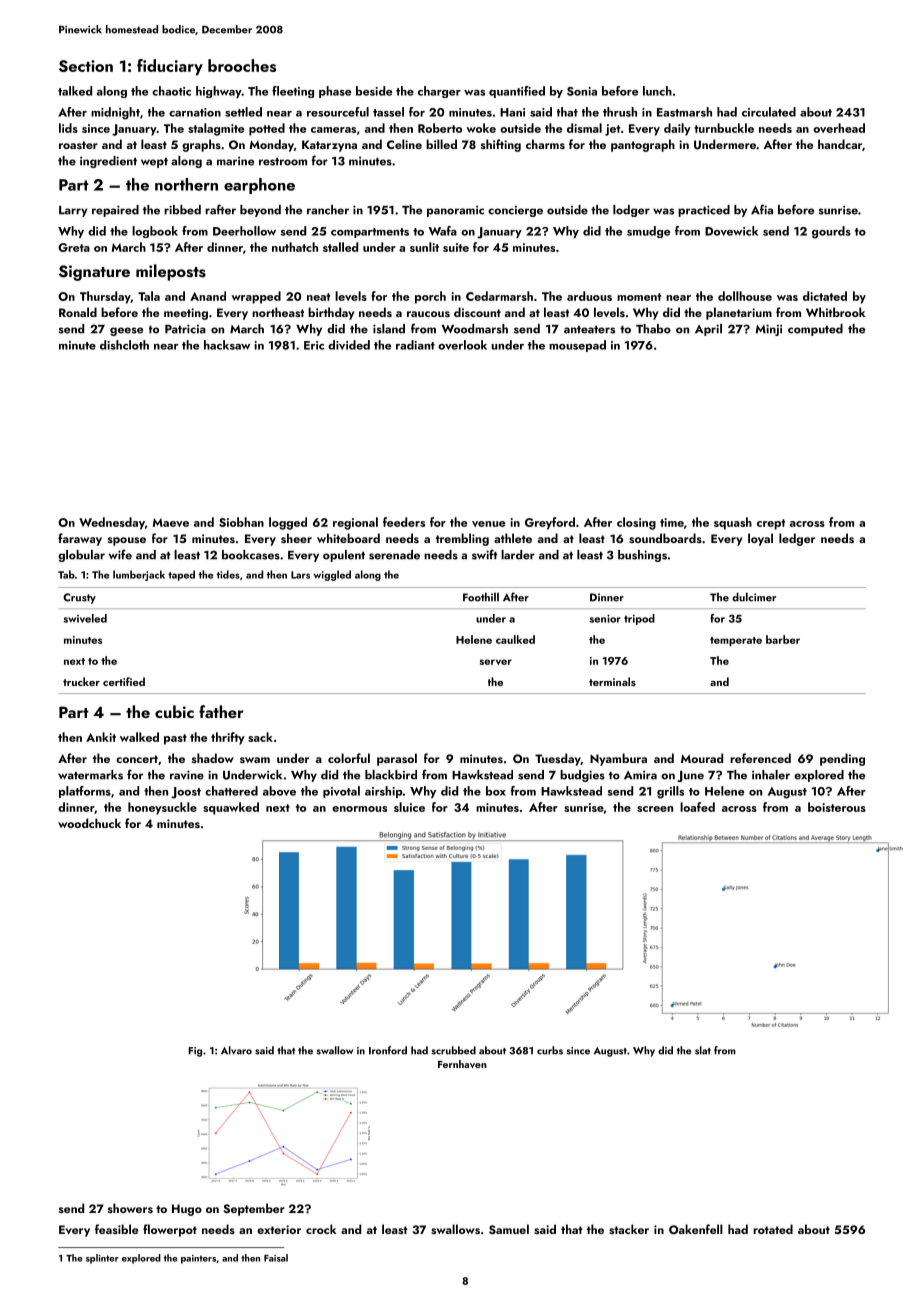 The height and width of the page is (1308, 924). I want to click on earphone, so click(259, 186).
